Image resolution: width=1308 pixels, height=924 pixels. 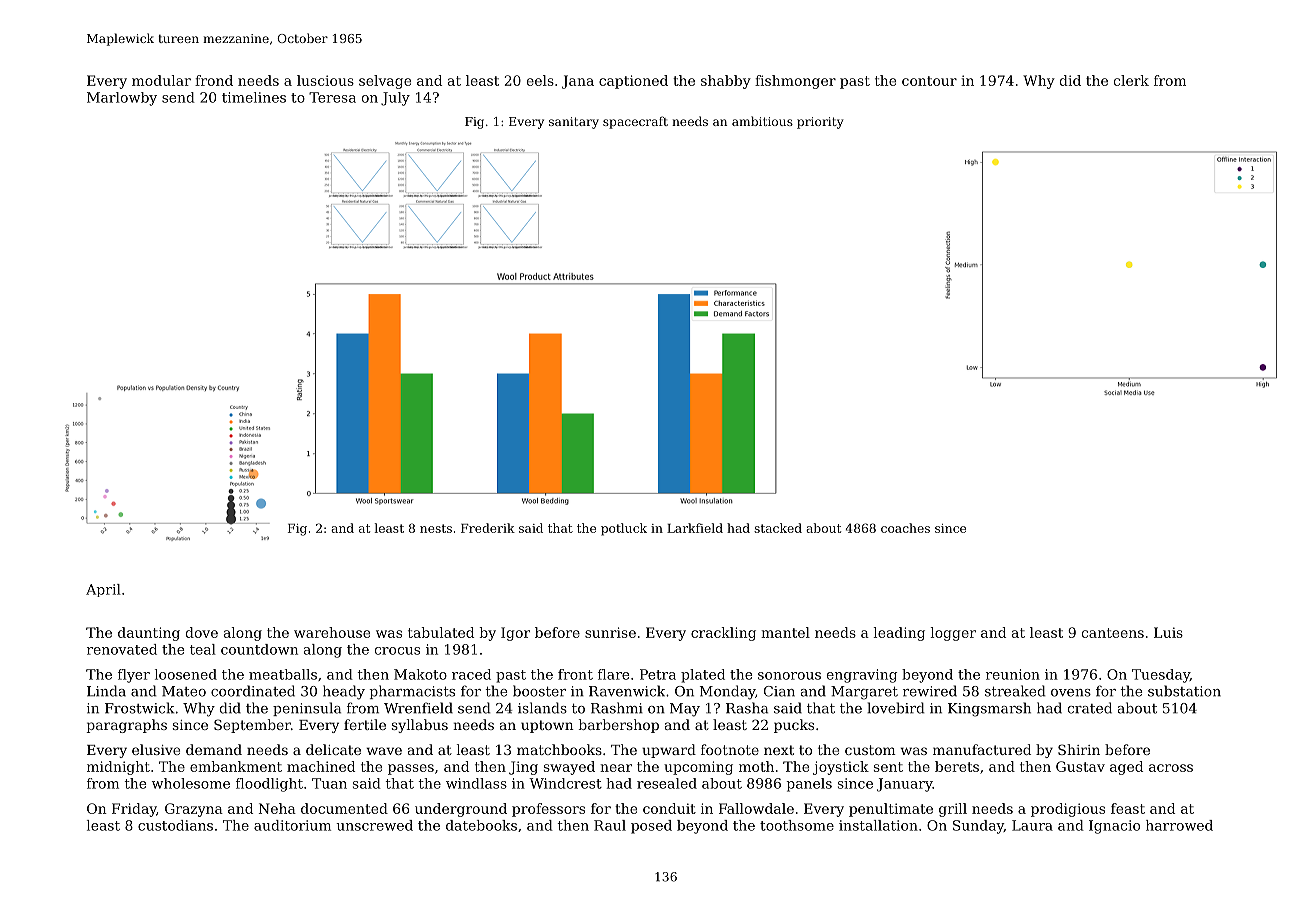 I want to click on logger, so click(x=953, y=634).
